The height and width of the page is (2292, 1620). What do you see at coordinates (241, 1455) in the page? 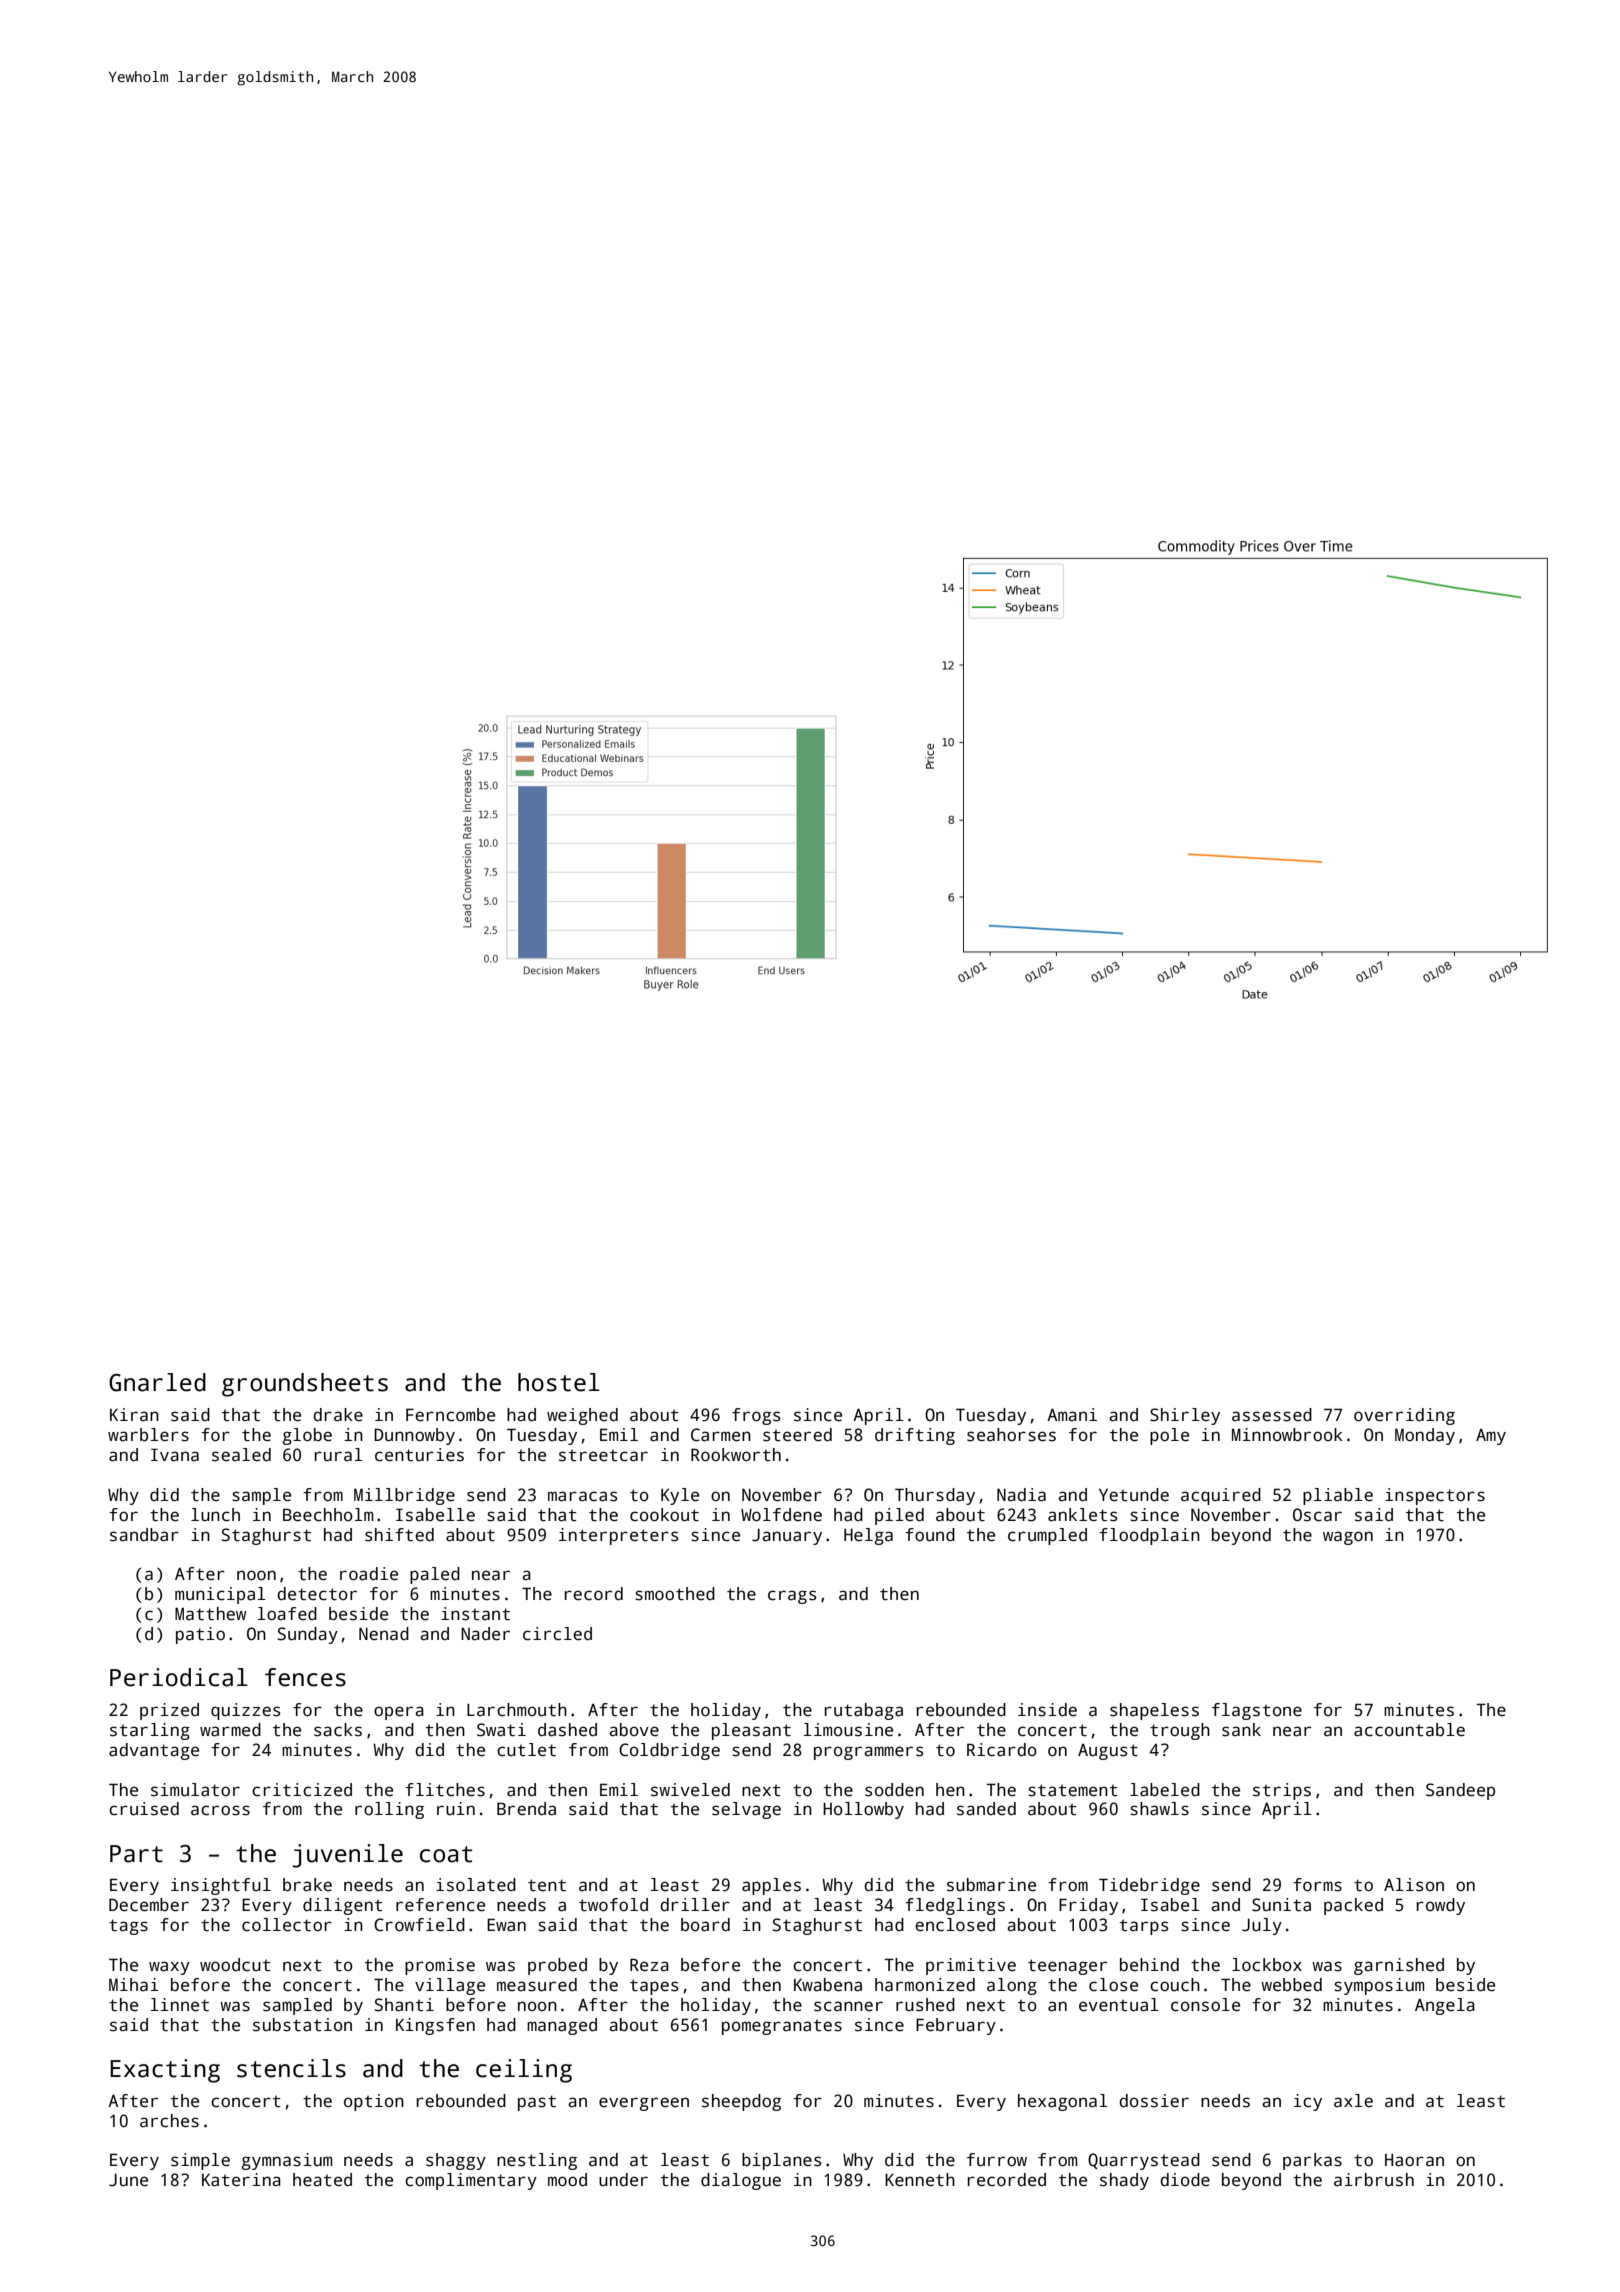
I see `sealed` at bounding box center [241, 1455].
